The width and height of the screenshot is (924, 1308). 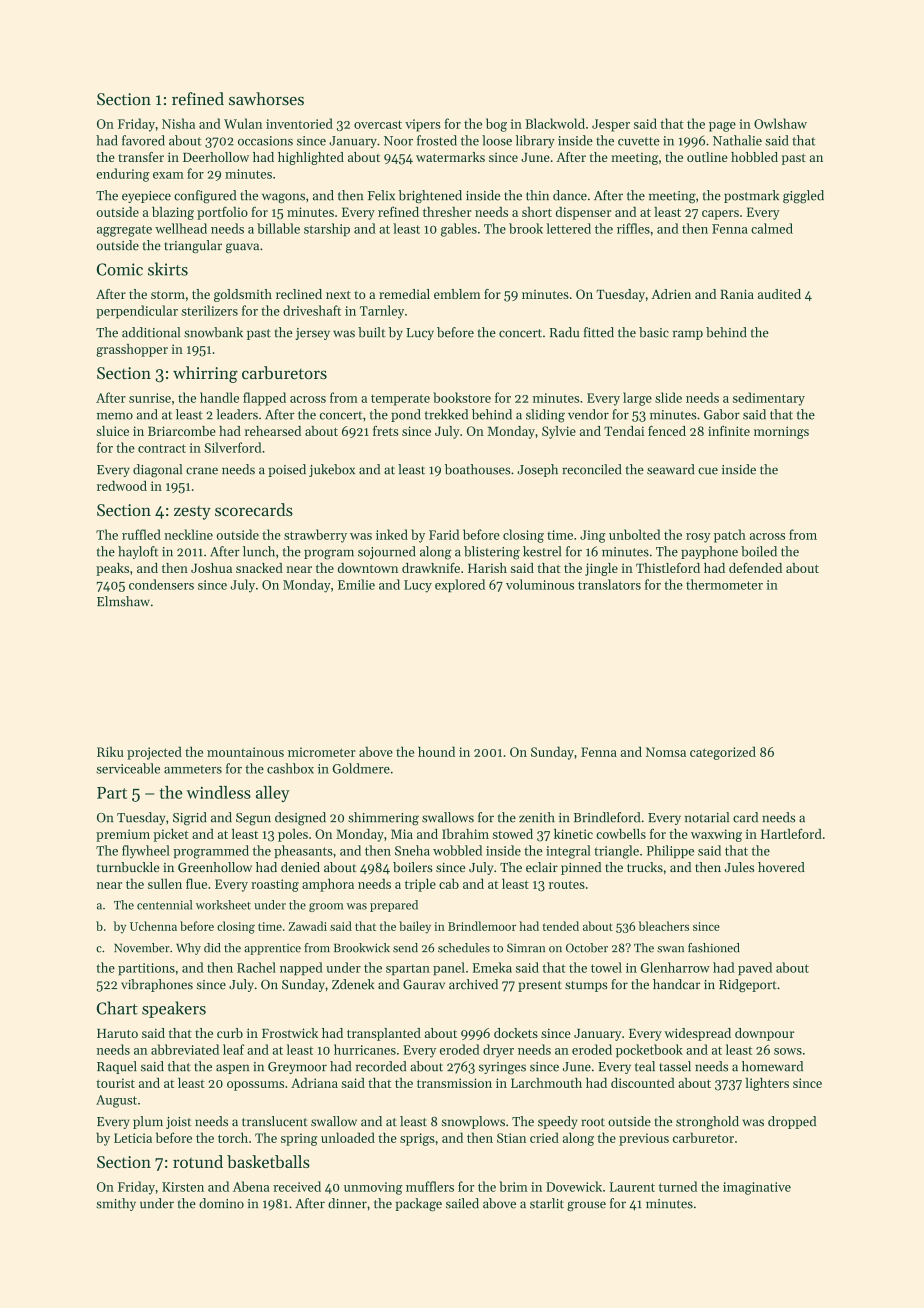 I want to click on wagons, so click(x=283, y=198).
